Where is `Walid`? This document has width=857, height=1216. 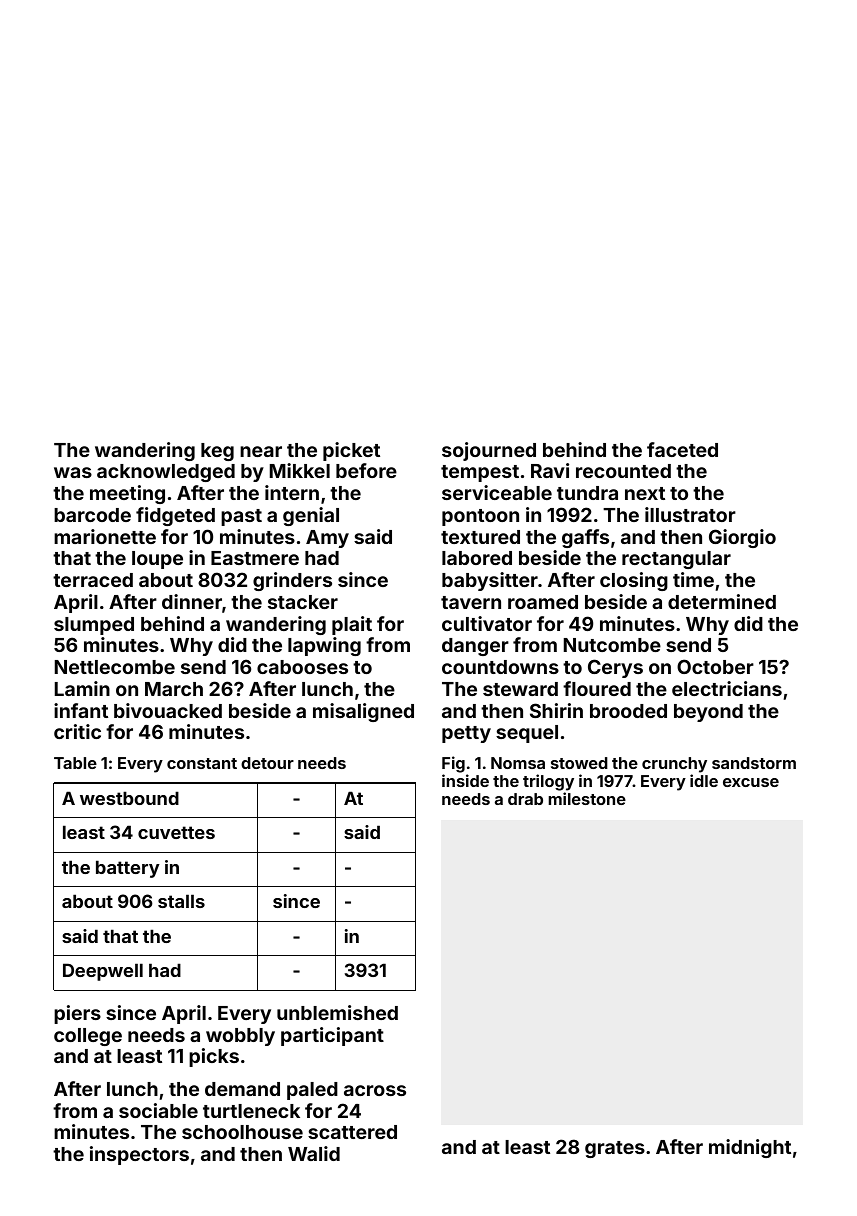 Walid is located at coordinates (314, 1153).
